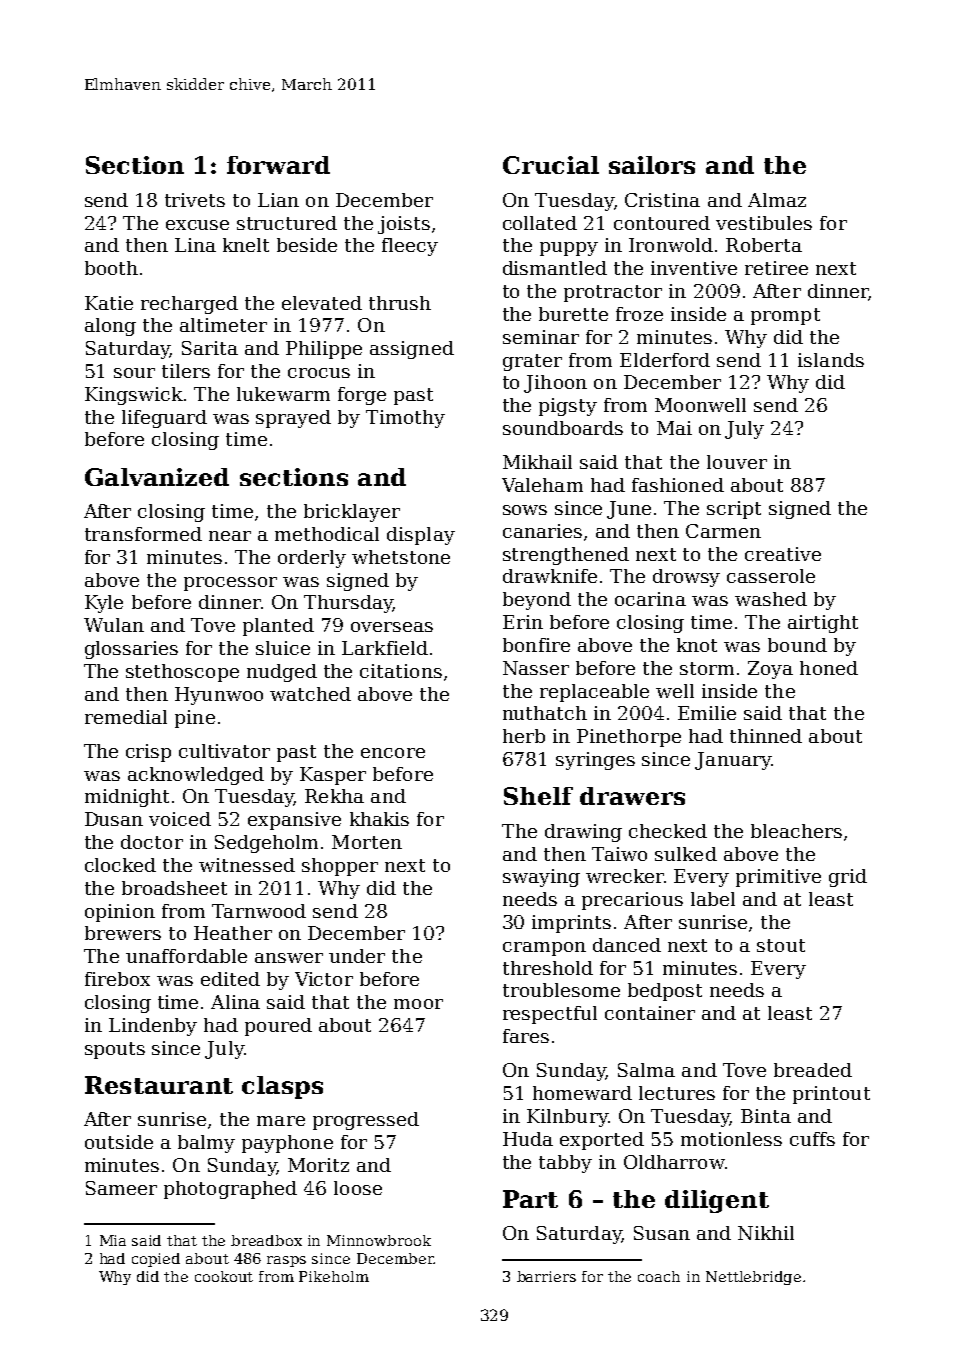 Image resolution: width=959 pixels, height=1361 pixels. I want to click on airtight, so click(823, 624).
